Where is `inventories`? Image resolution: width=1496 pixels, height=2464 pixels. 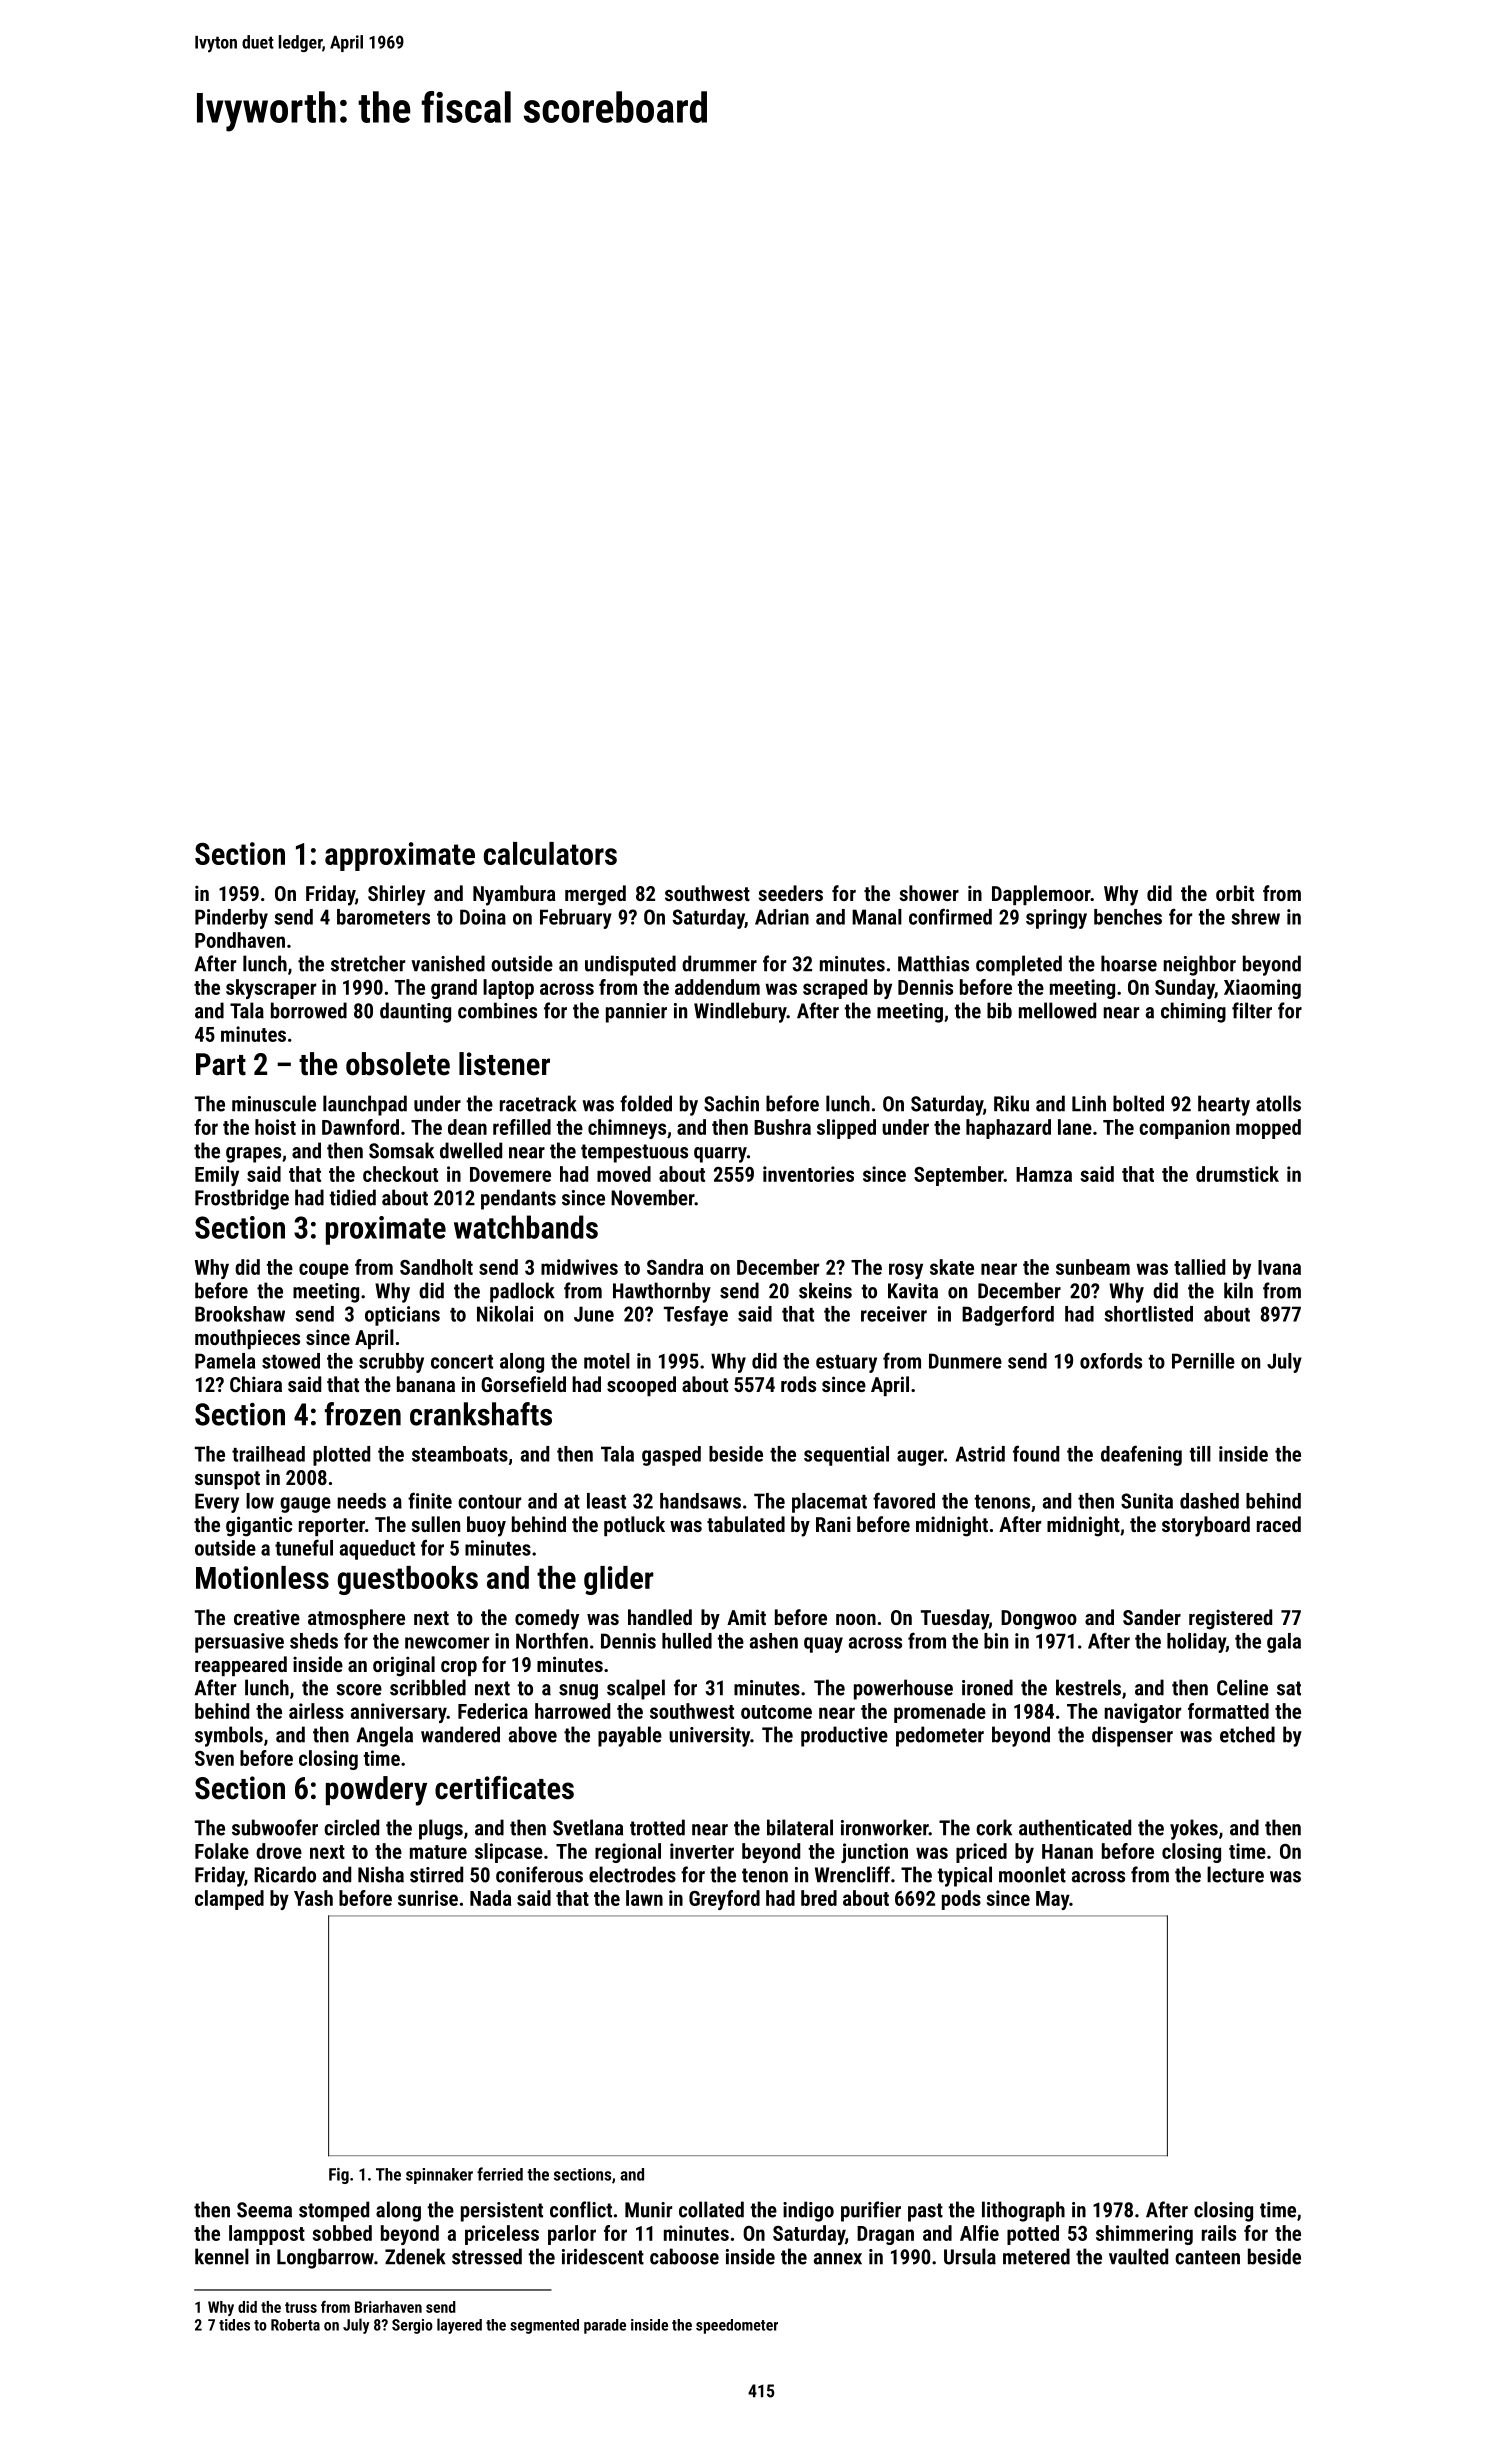
inventories is located at coordinates (808, 1174).
